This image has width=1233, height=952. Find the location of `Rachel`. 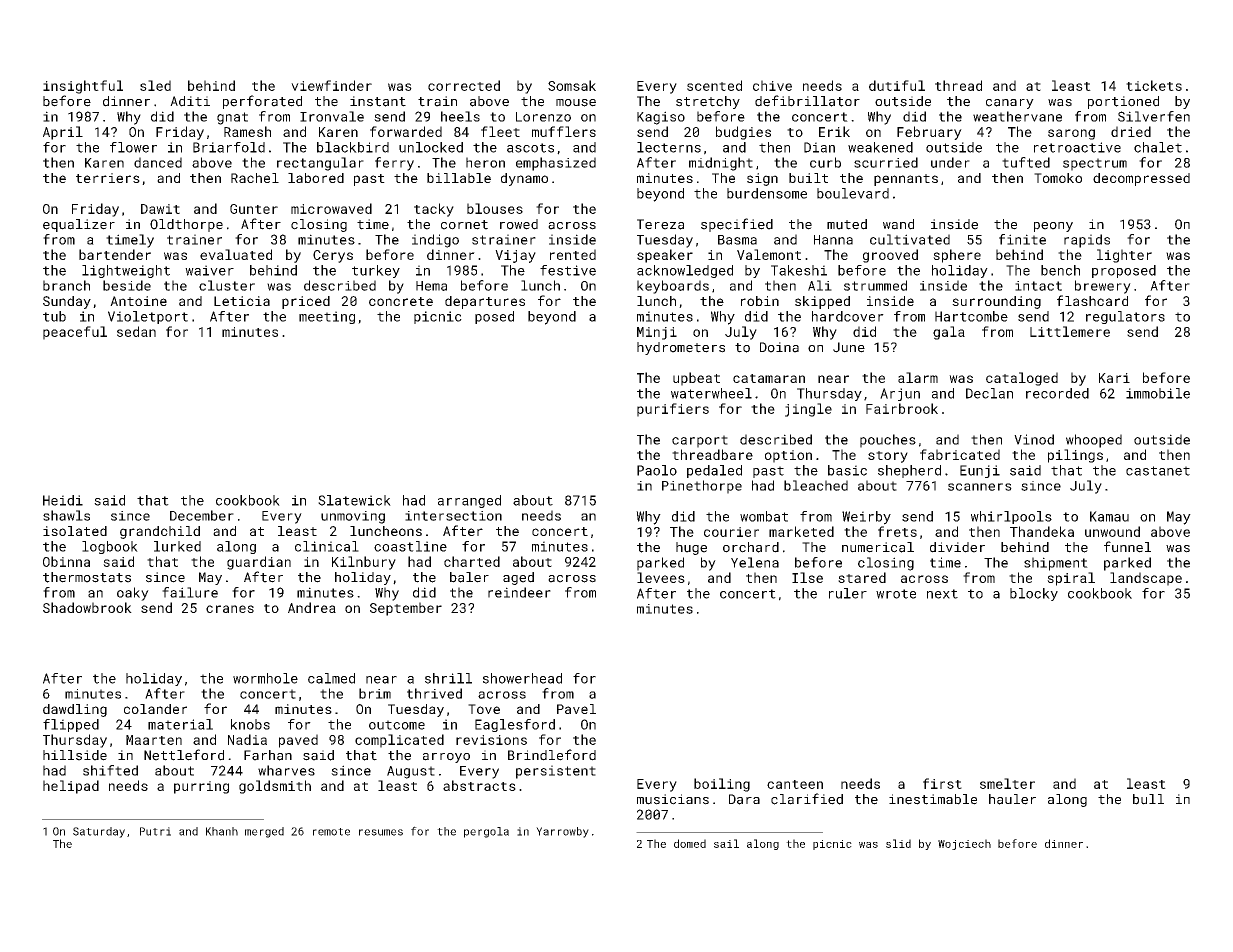

Rachel is located at coordinates (255, 178).
